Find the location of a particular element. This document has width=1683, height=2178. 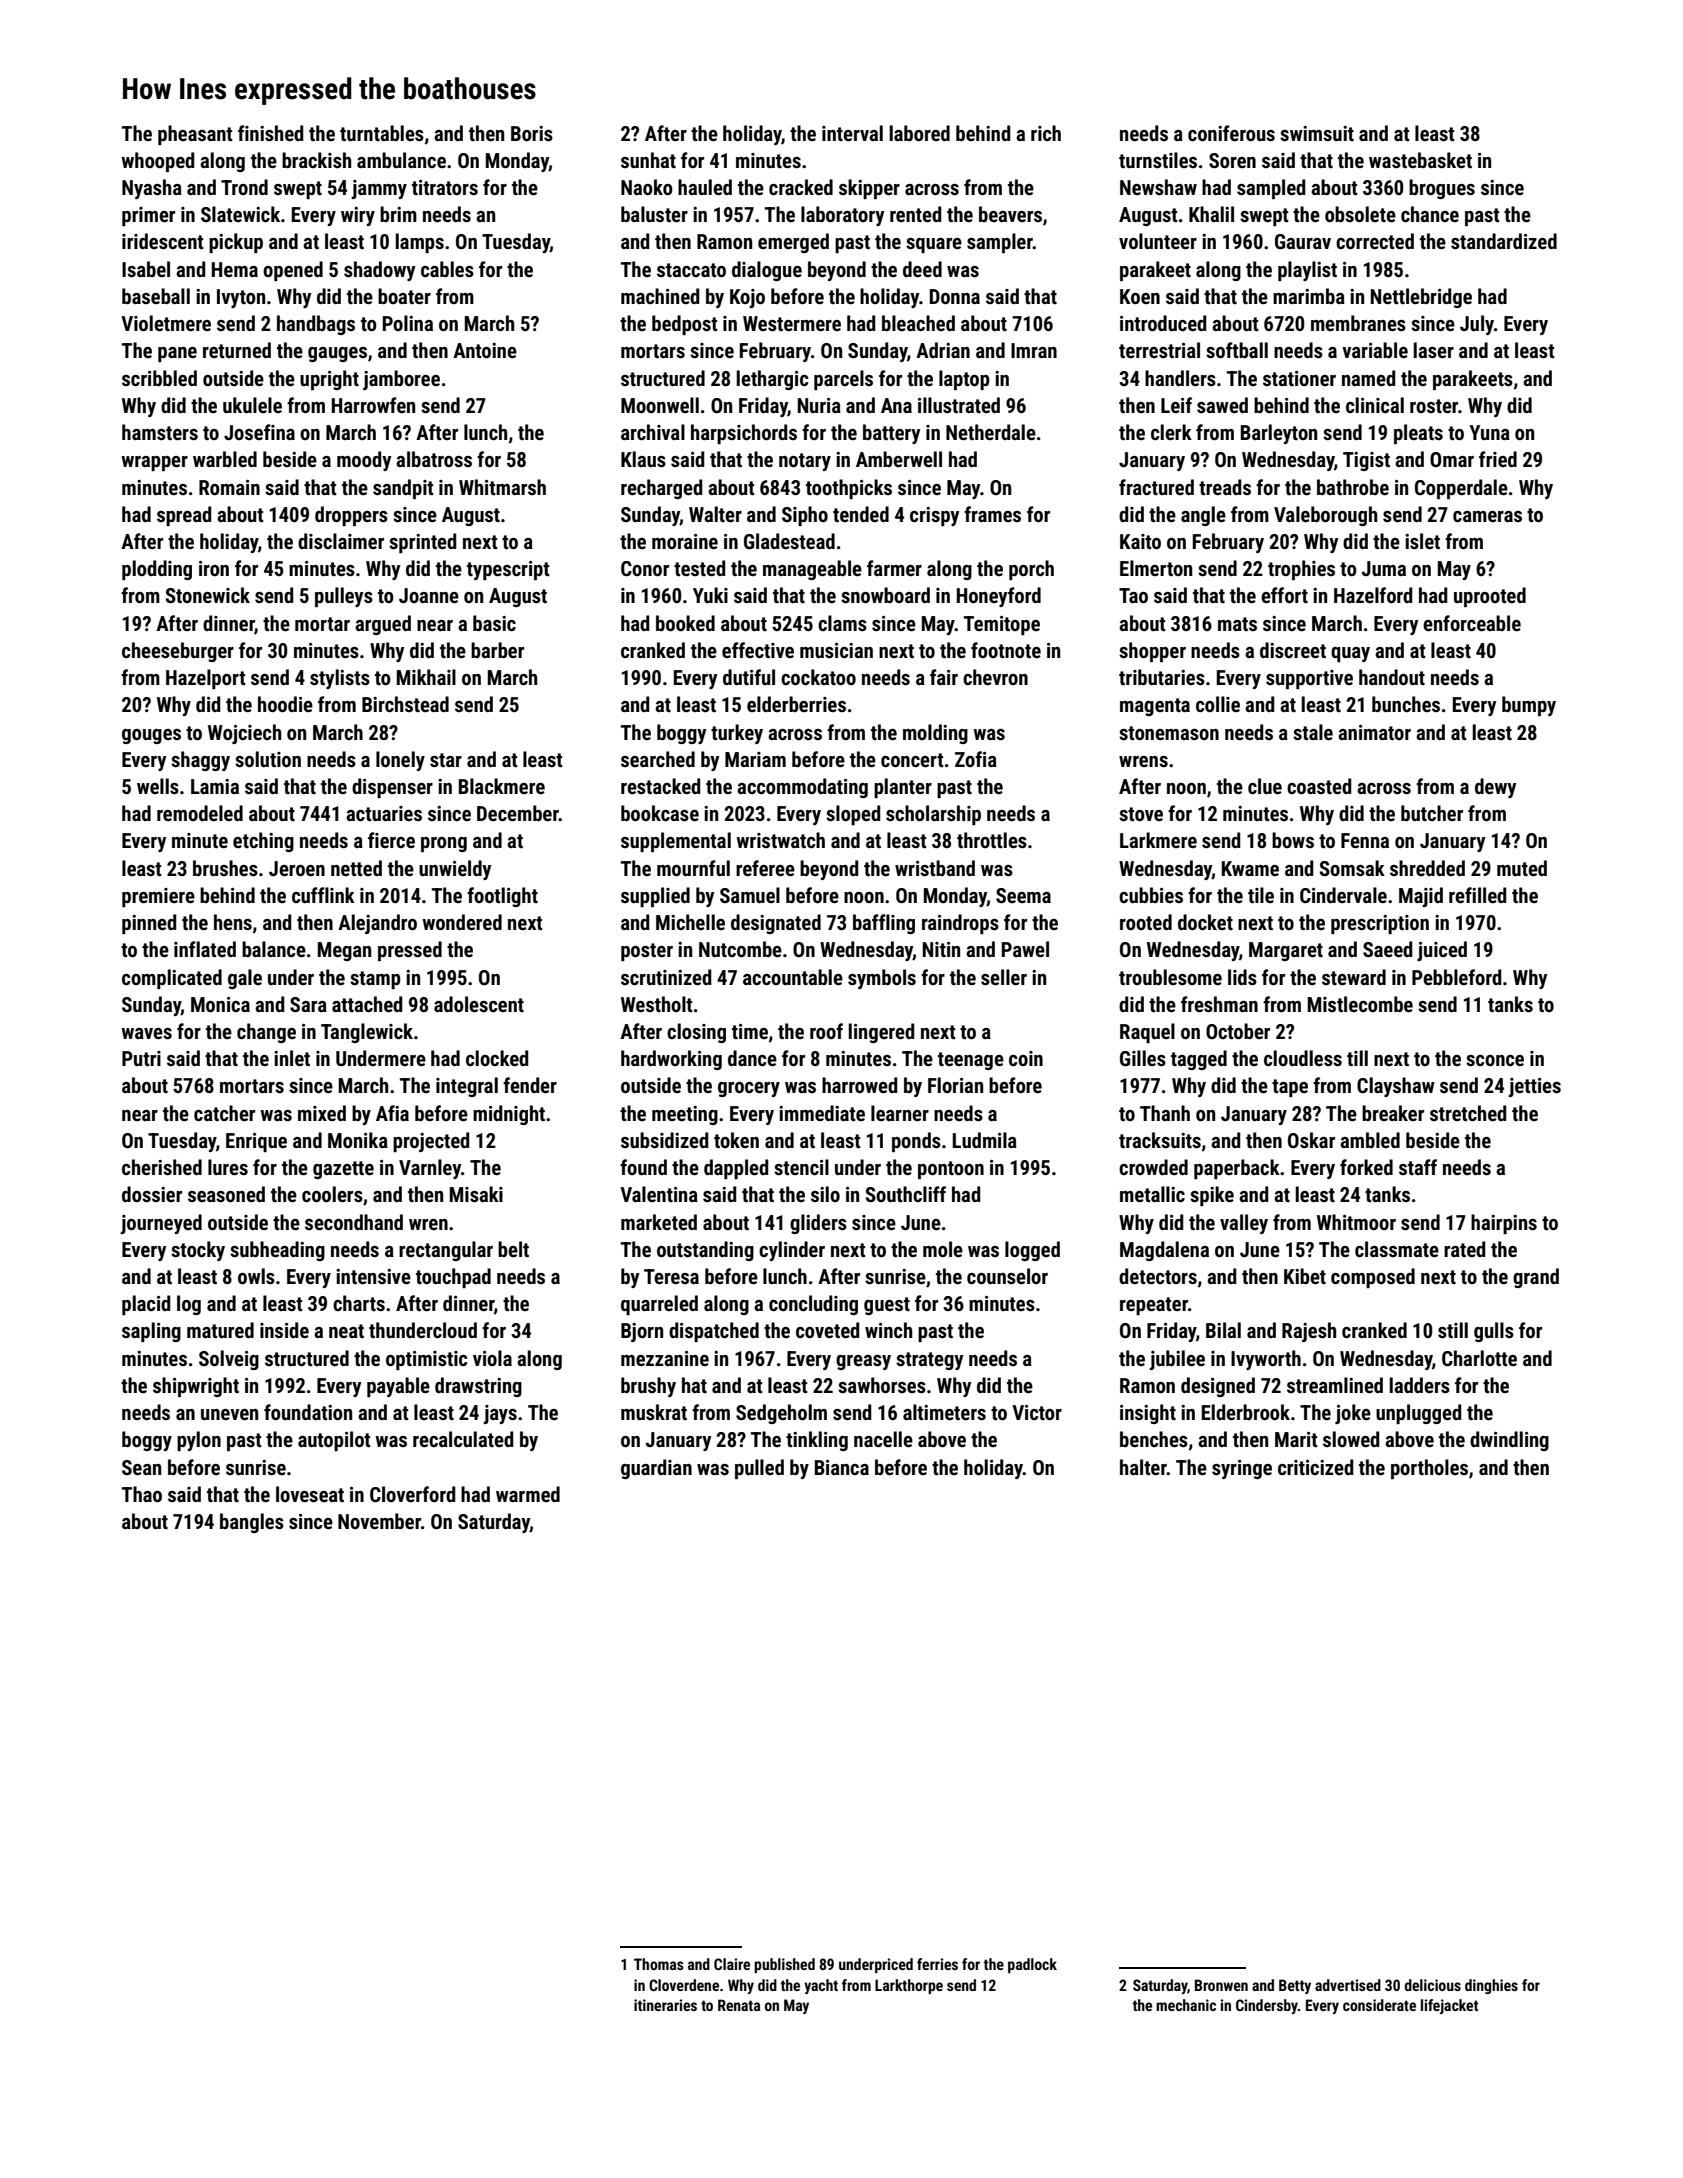

Pawel is located at coordinates (1025, 949).
